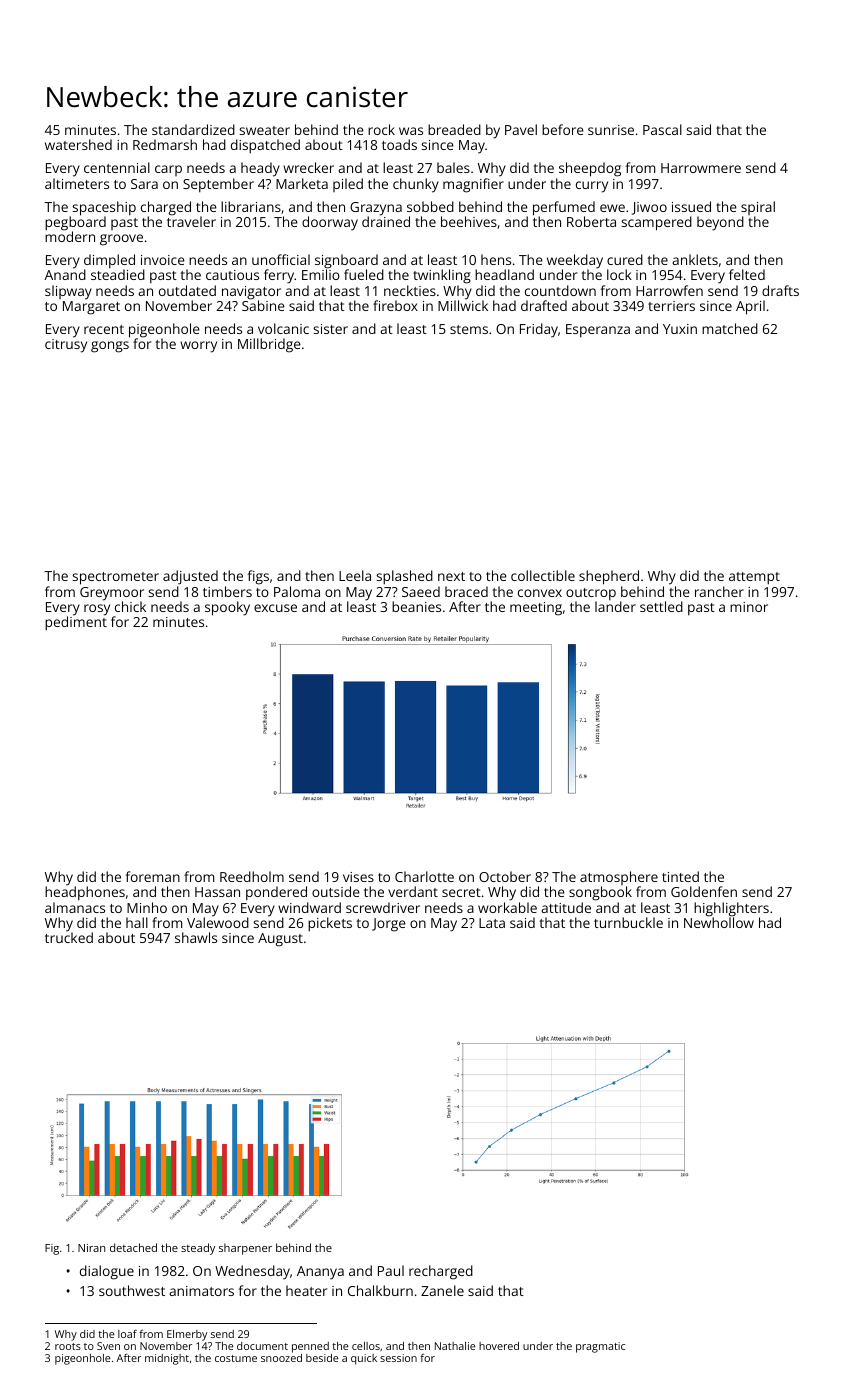 The width and height of the screenshot is (849, 1400). I want to click on trucked, so click(69, 937).
